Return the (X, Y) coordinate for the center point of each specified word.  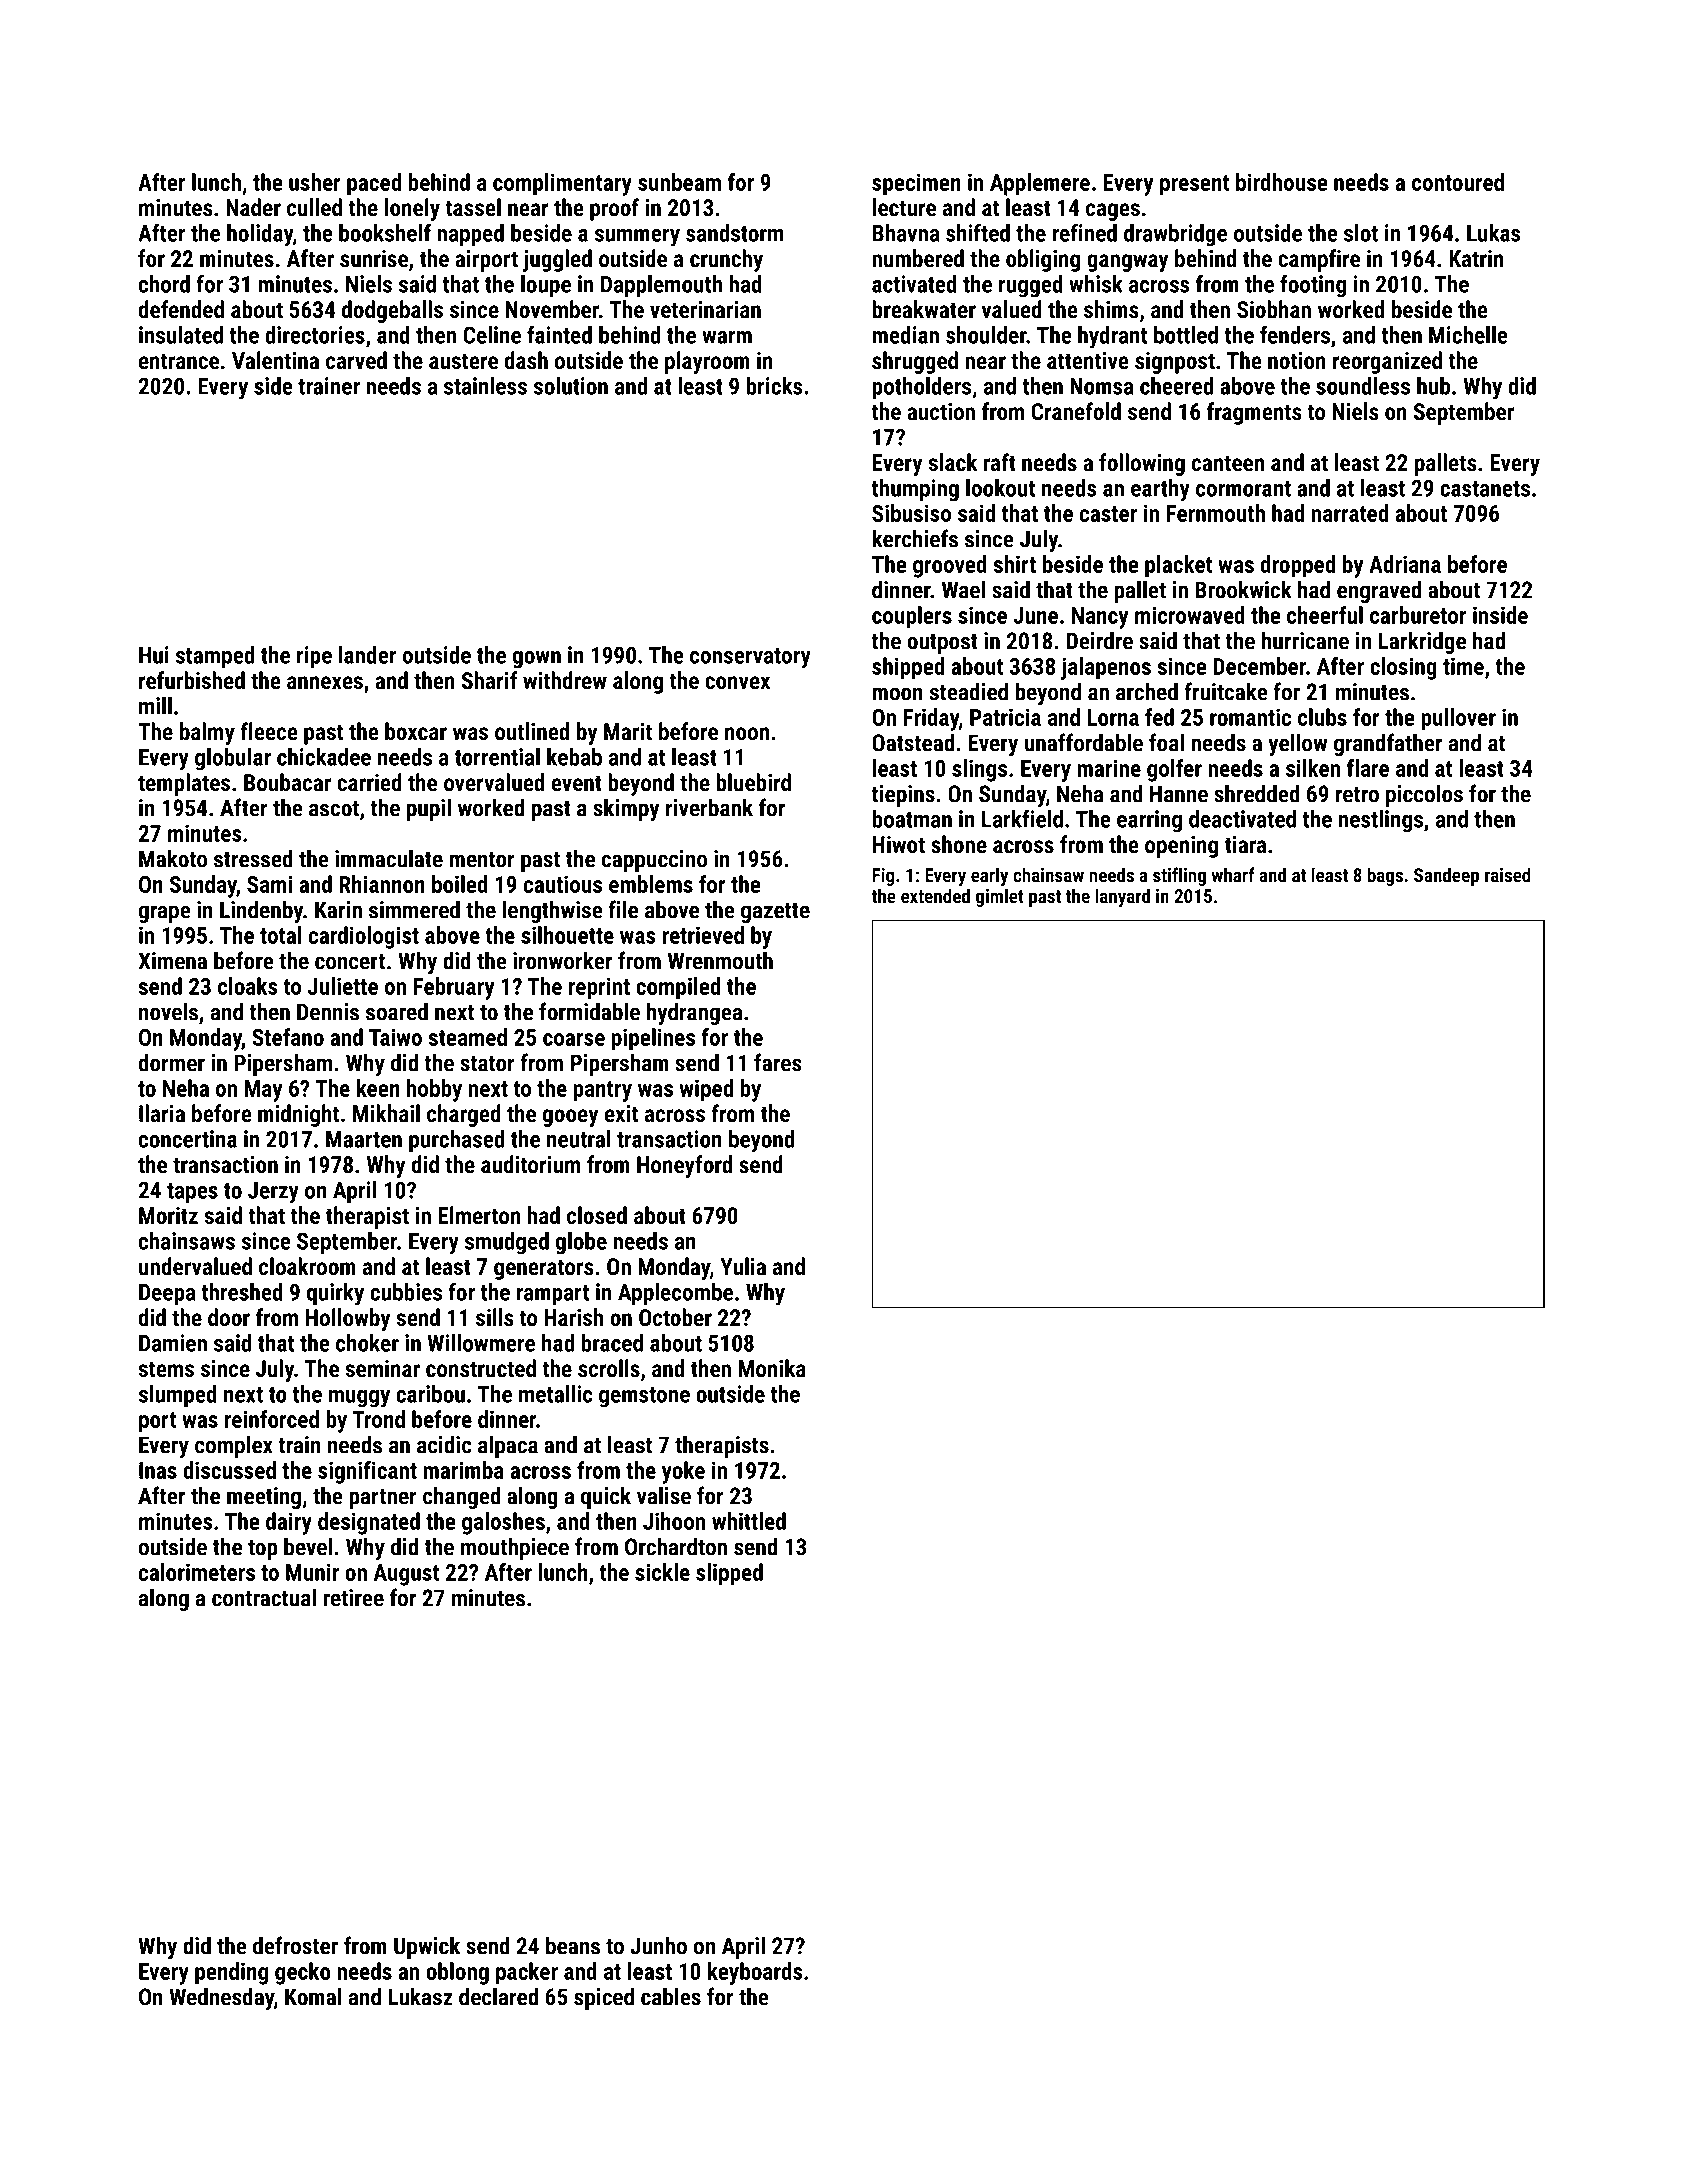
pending (231, 1973)
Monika (772, 1368)
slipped (729, 1574)
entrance (179, 361)
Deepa (167, 1295)
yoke (683, 1472)
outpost (942, 644)
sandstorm (734, 233)
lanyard (1122, 897)
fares (778, 1062)
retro (1357, 795)
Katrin (1476, 258)
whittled (749, 1521)
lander (367, 655)
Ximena (172, 961)
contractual (264, 1597)
